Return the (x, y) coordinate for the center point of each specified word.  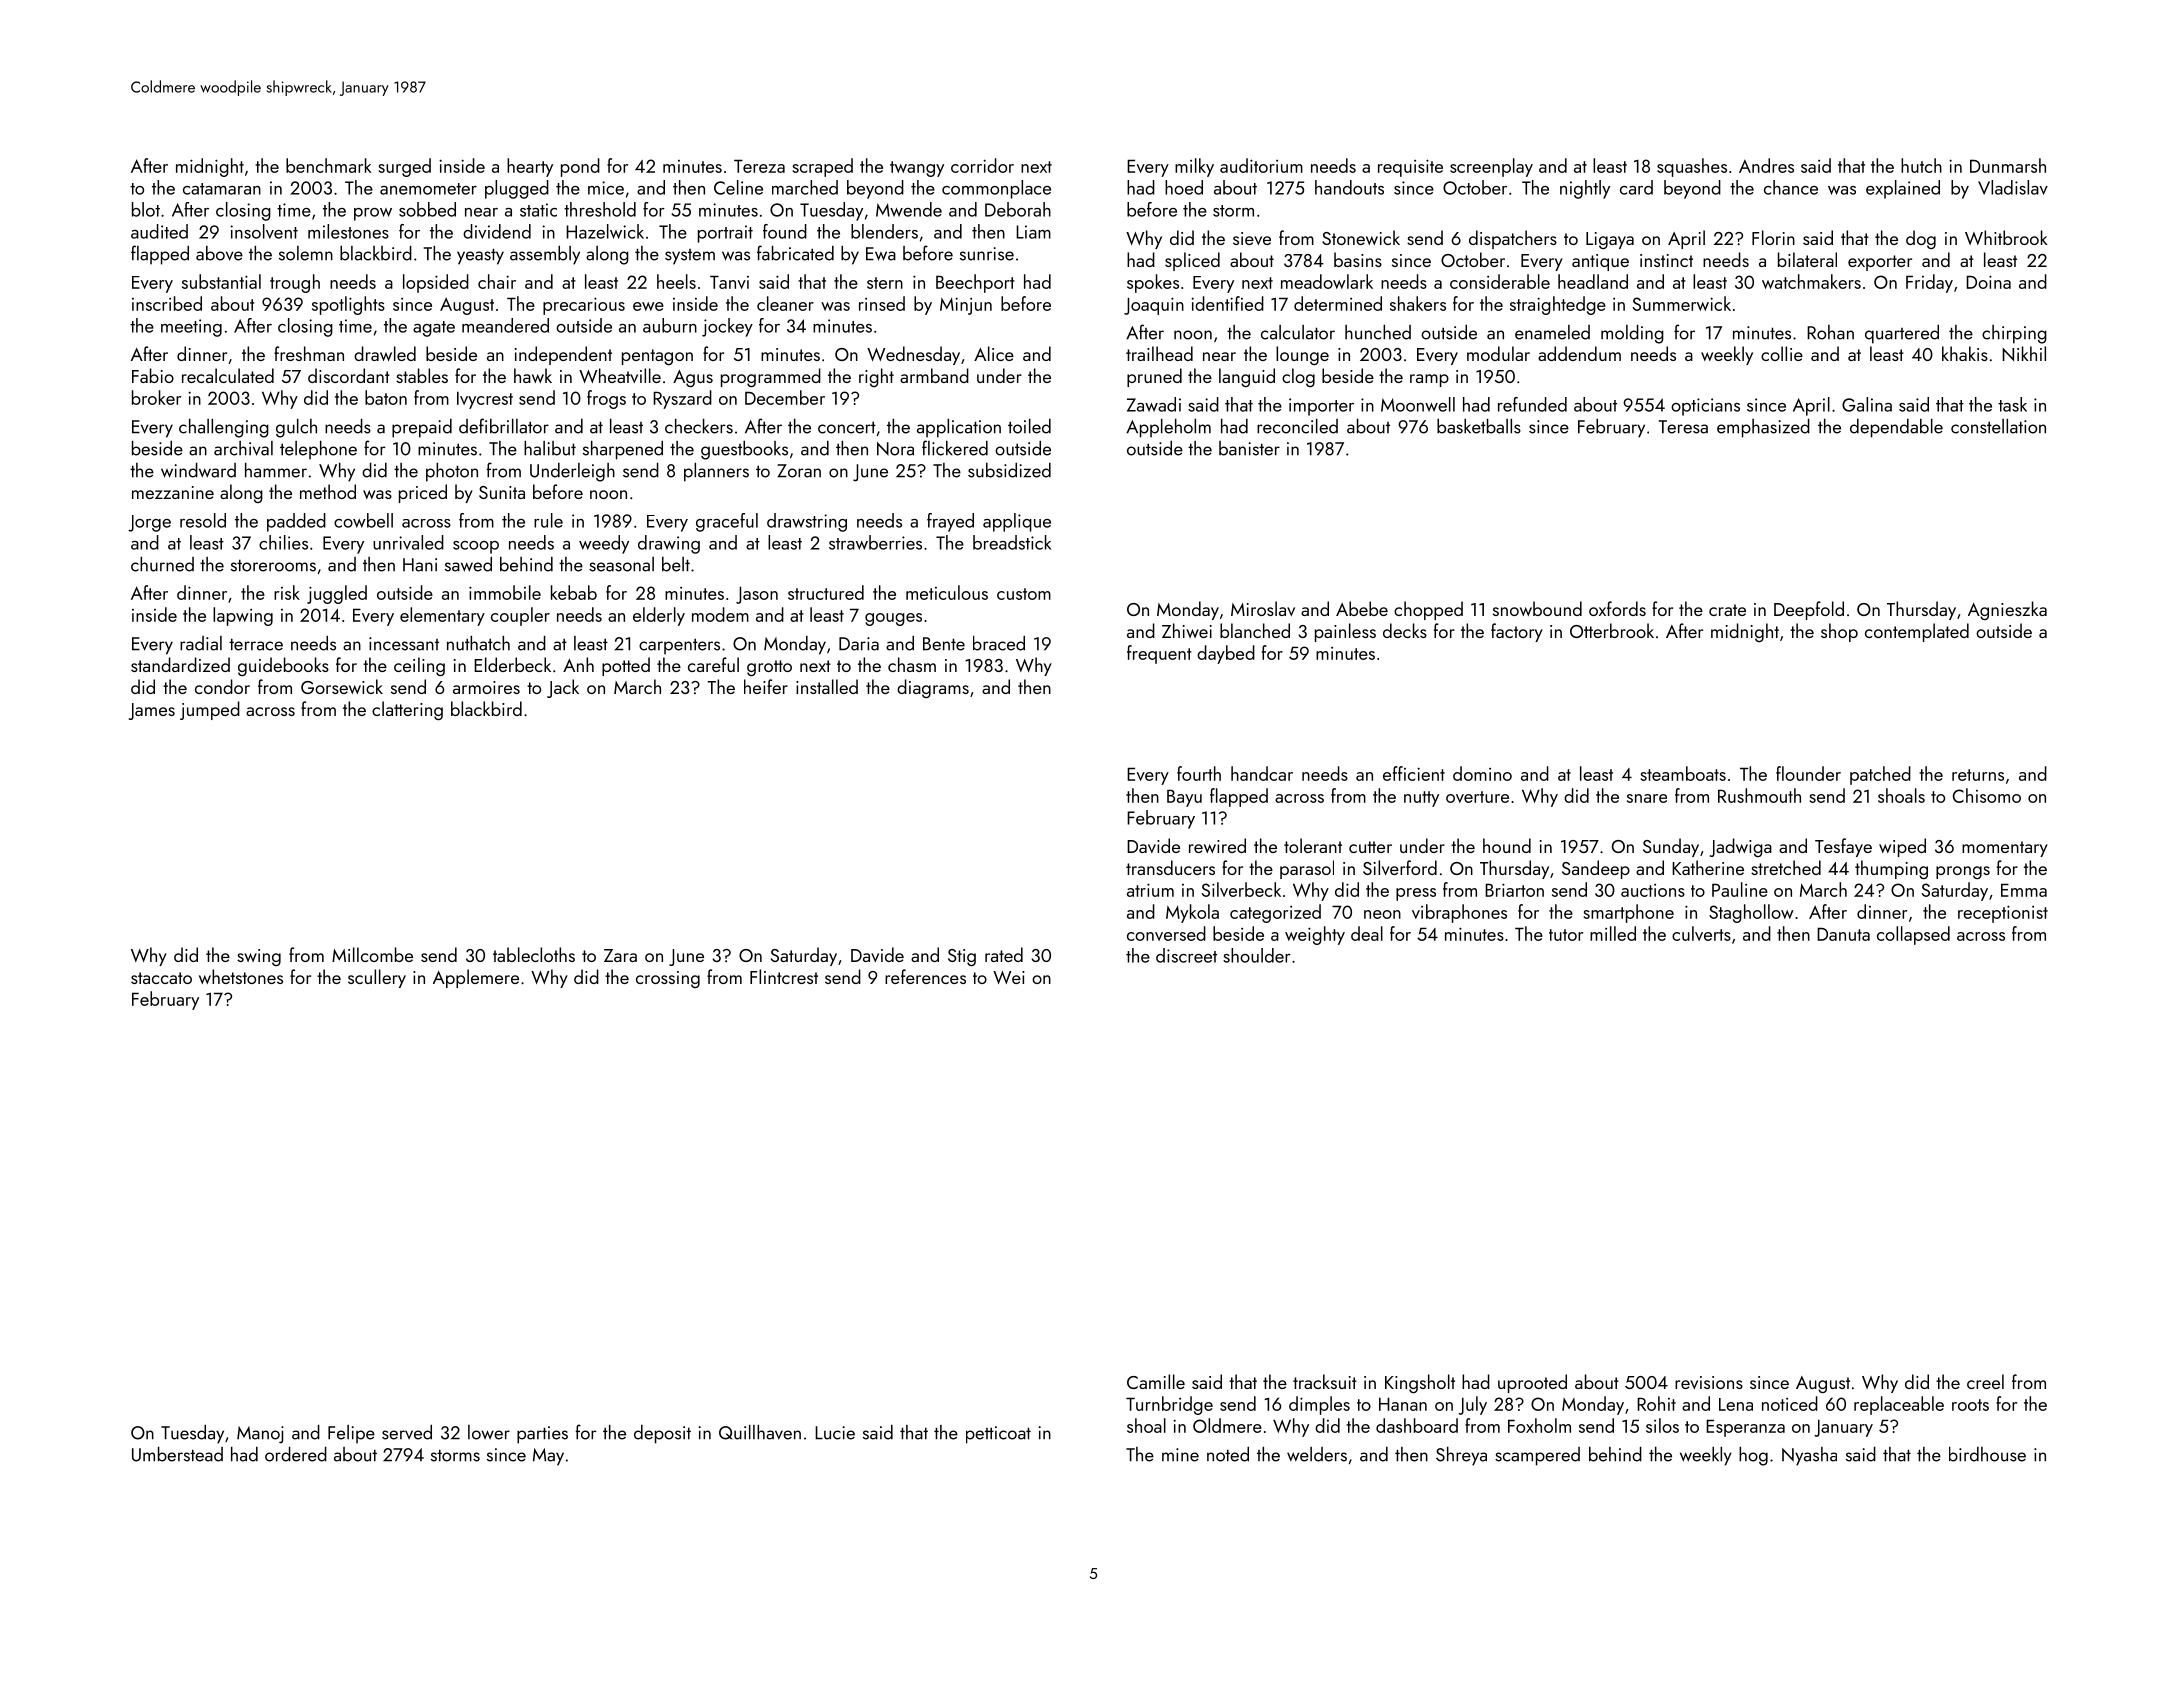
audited (159, 231)
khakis (1965, 353)
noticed (1790, 1403)
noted (1228, 1454)
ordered (296, 1454)
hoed (1184, 187)
